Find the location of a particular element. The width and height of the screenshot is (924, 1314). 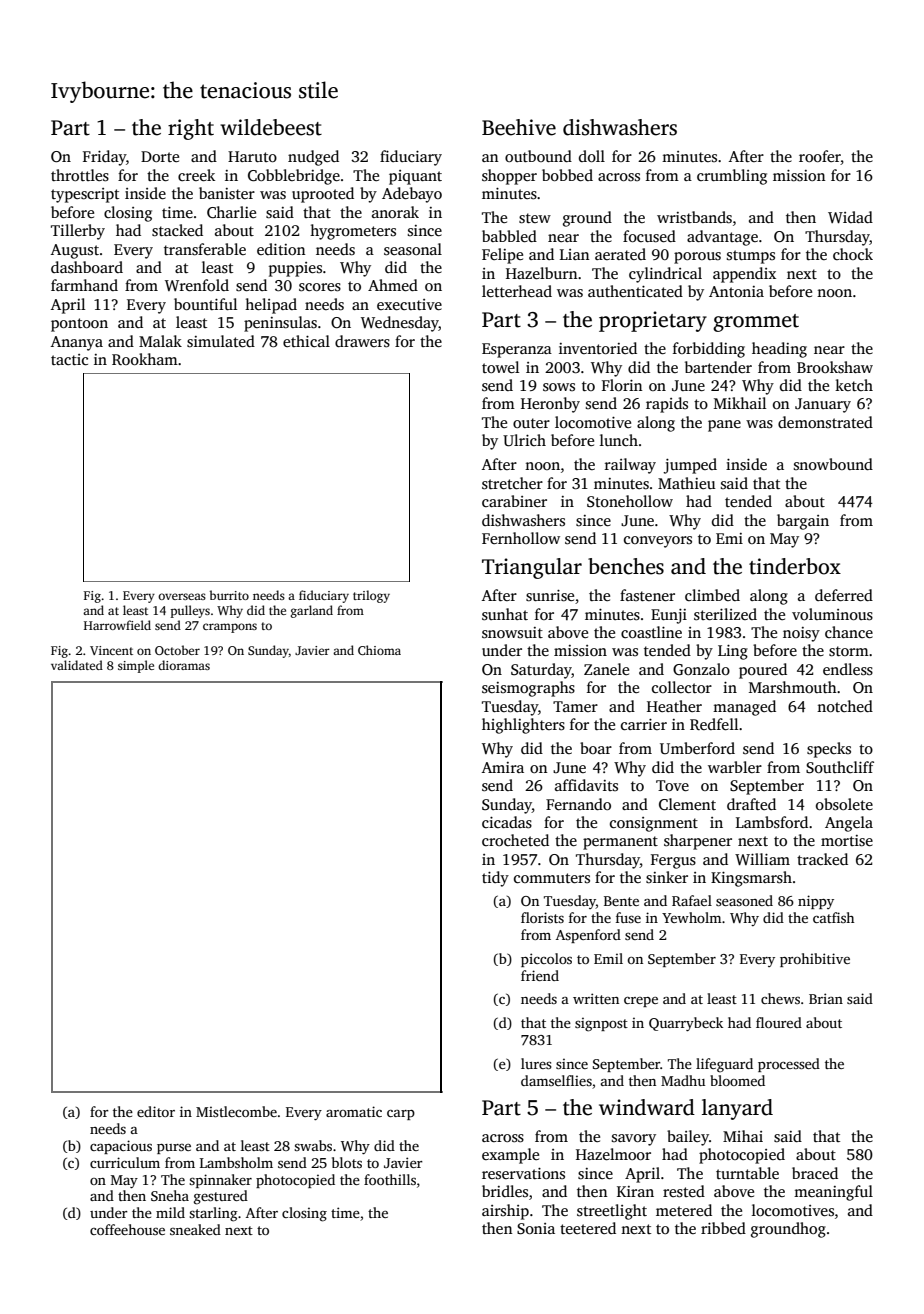

climbed is located at coordinates (712, 595).
